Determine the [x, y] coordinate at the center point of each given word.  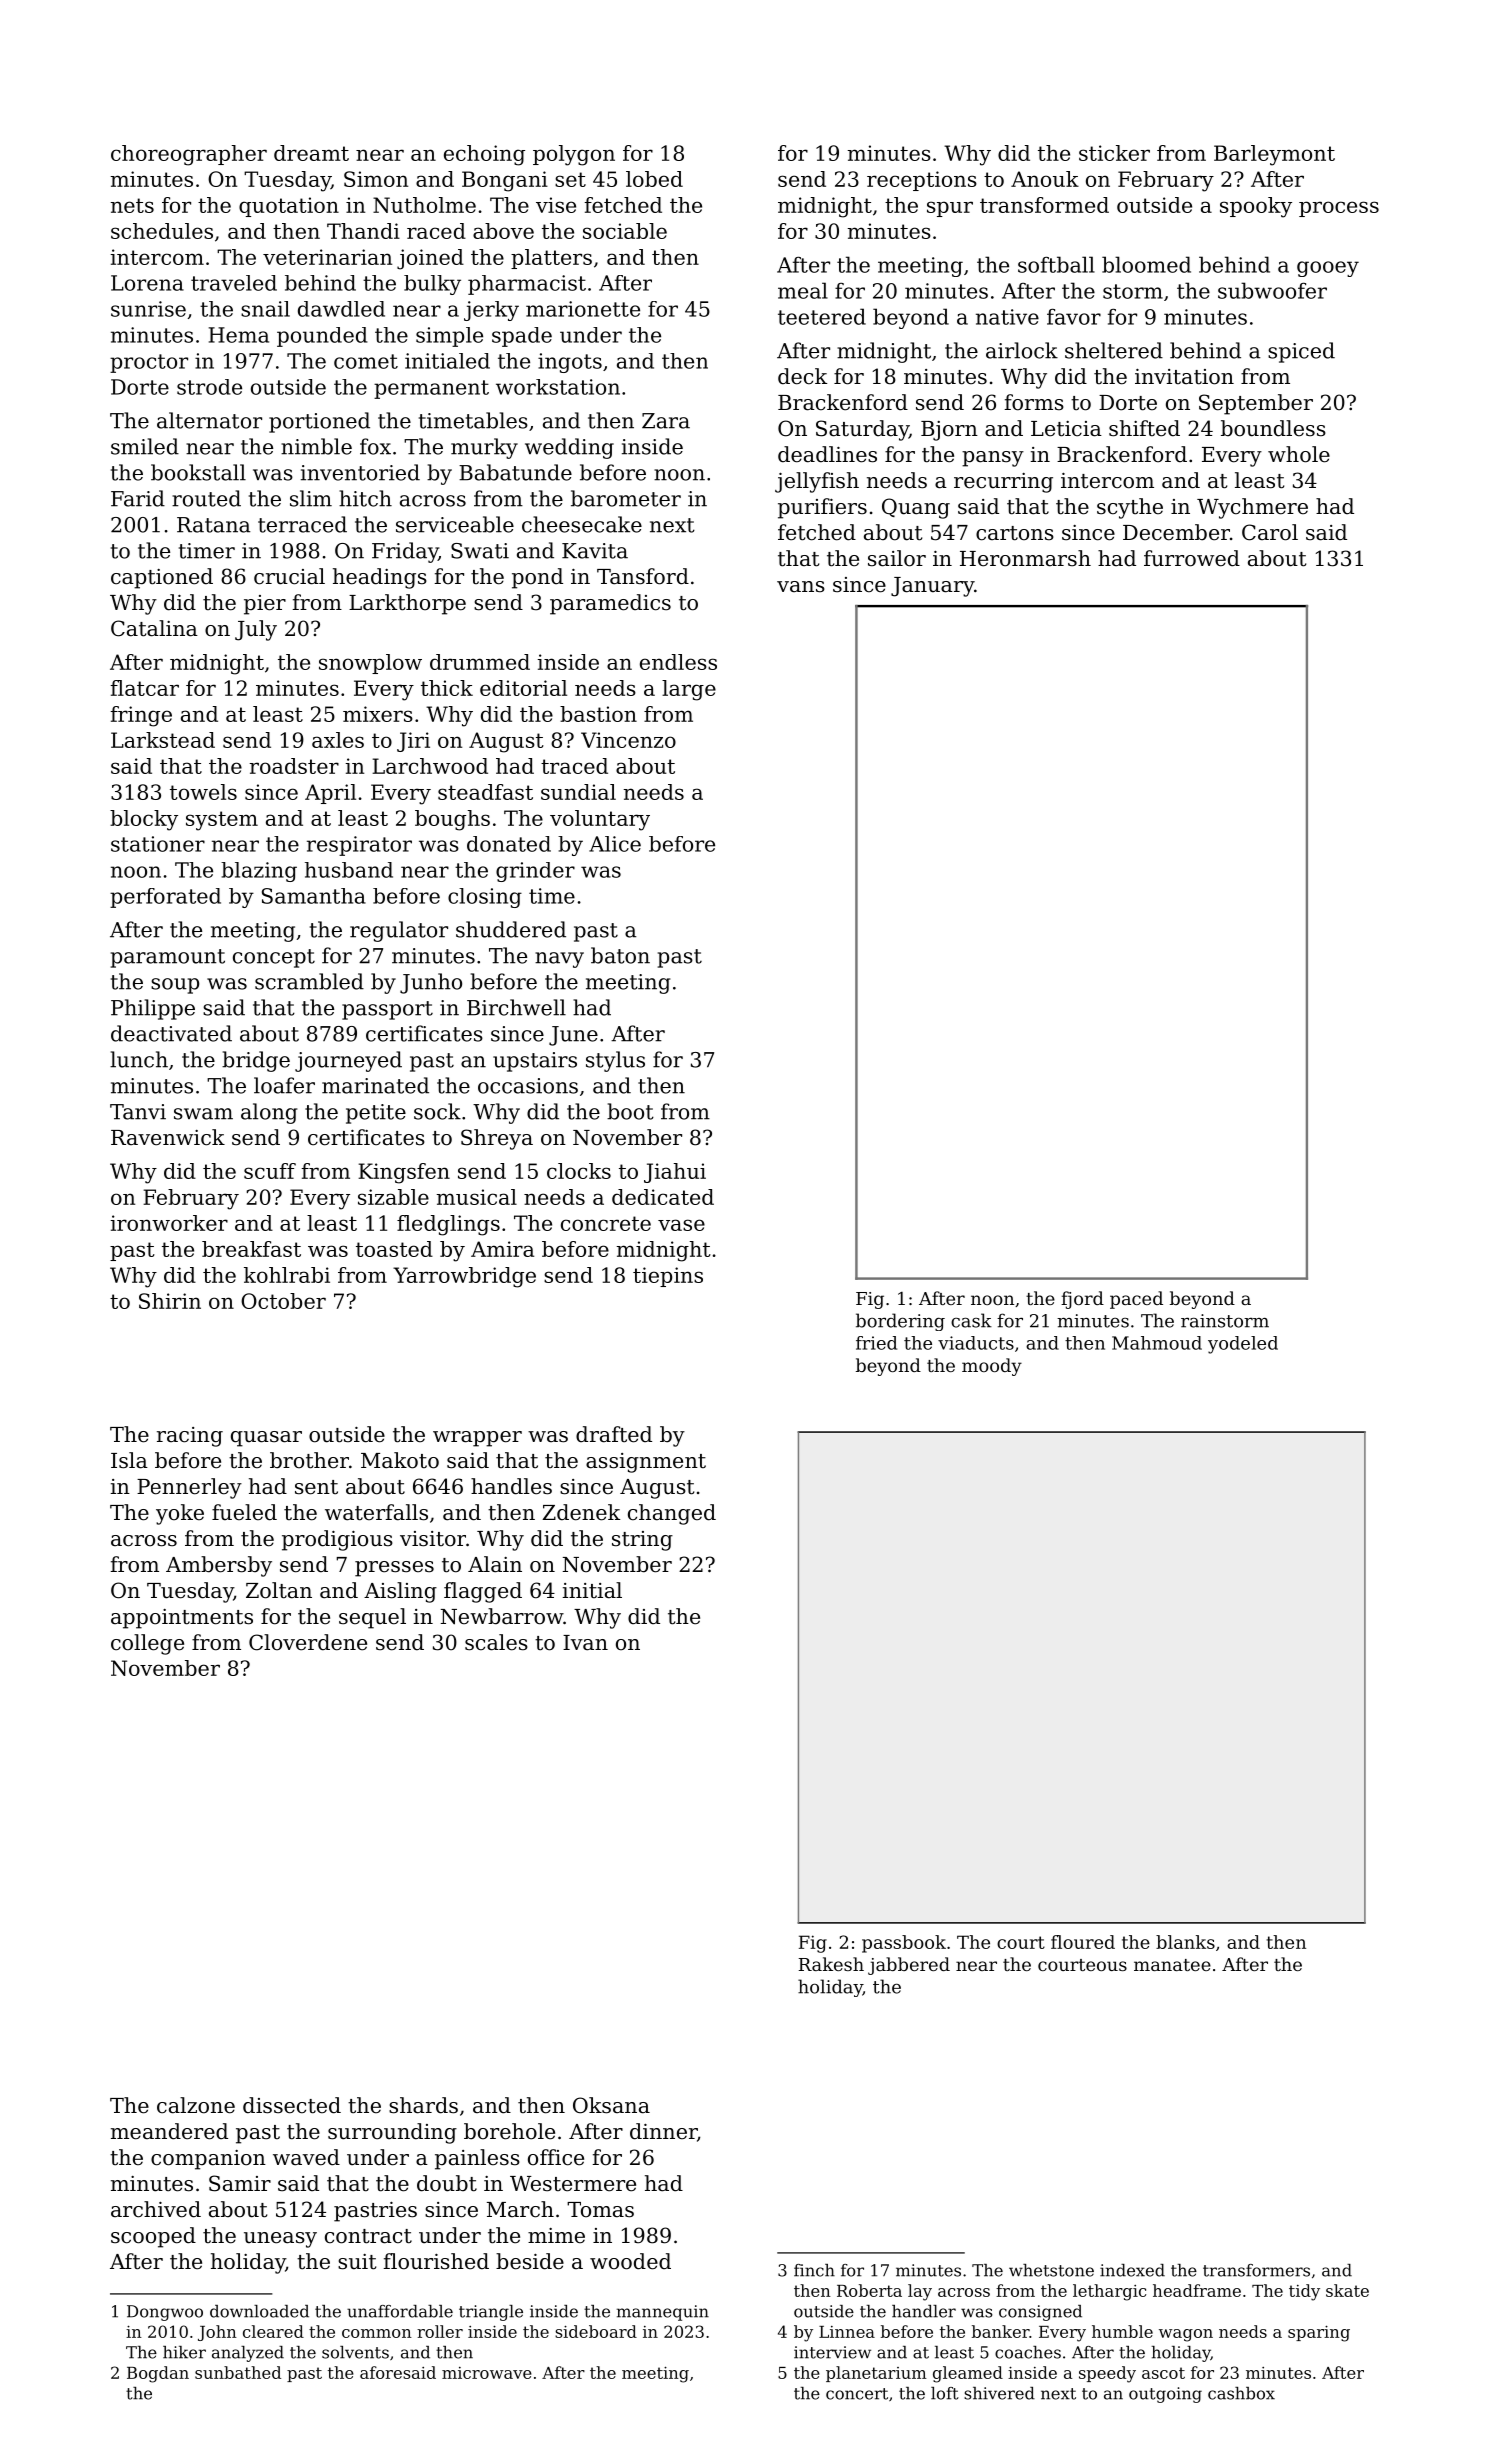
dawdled [341, 309]
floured [1083, 1942]
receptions [922, 181]
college [147, 1644]
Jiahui [675, 1173]
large [689, 690]
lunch [139, 1059]
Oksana [611, 2105]
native [1007, 317]
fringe [141, 716]
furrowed [1192, 558]
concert [857, 2394]
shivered [999, 2393]
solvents [355, 2352]
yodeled [1243, 1345]
